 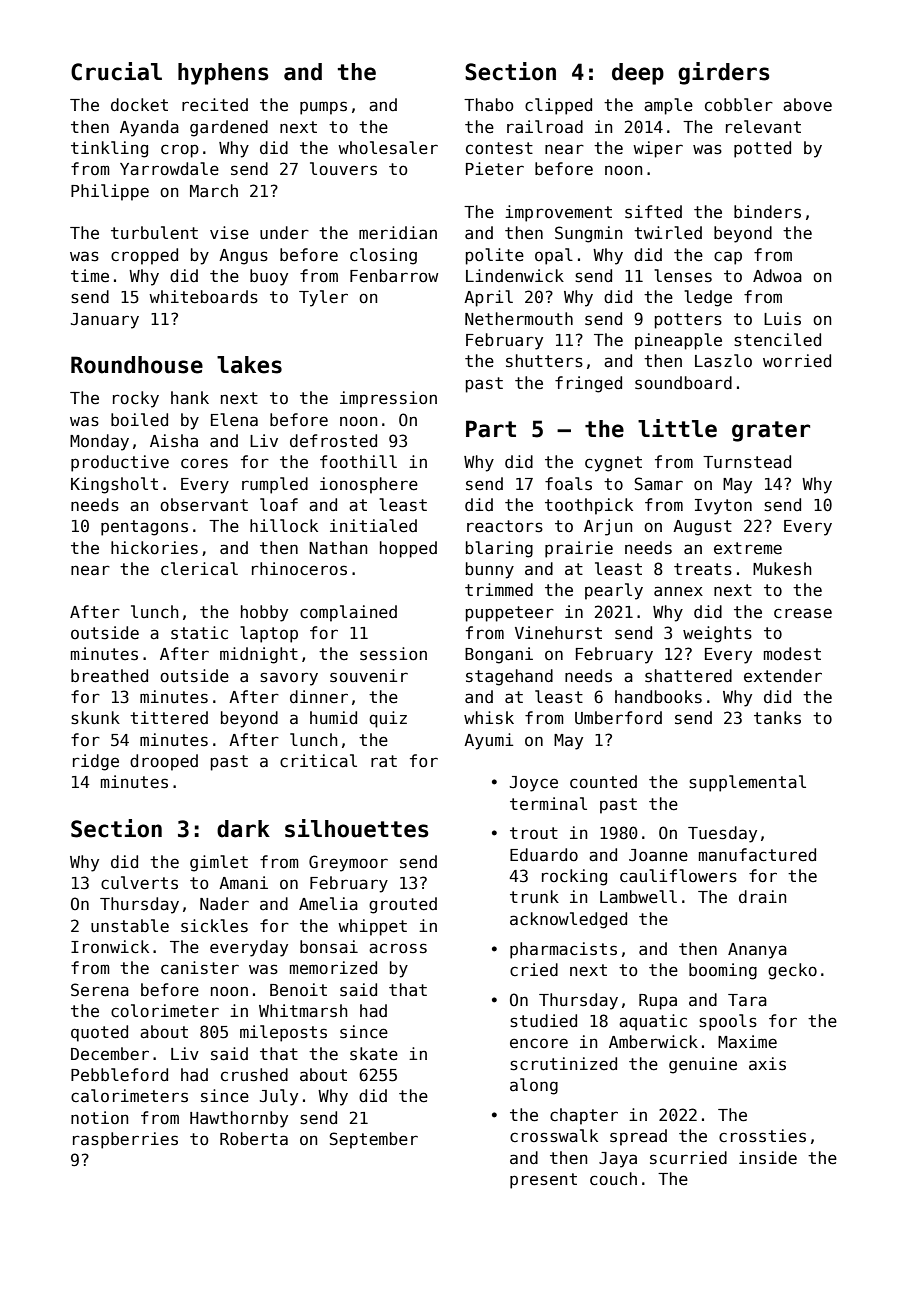 What do you see at coordinates (768, 1158) in the image?
I see `inside` at bounding box center [768, 1158].
